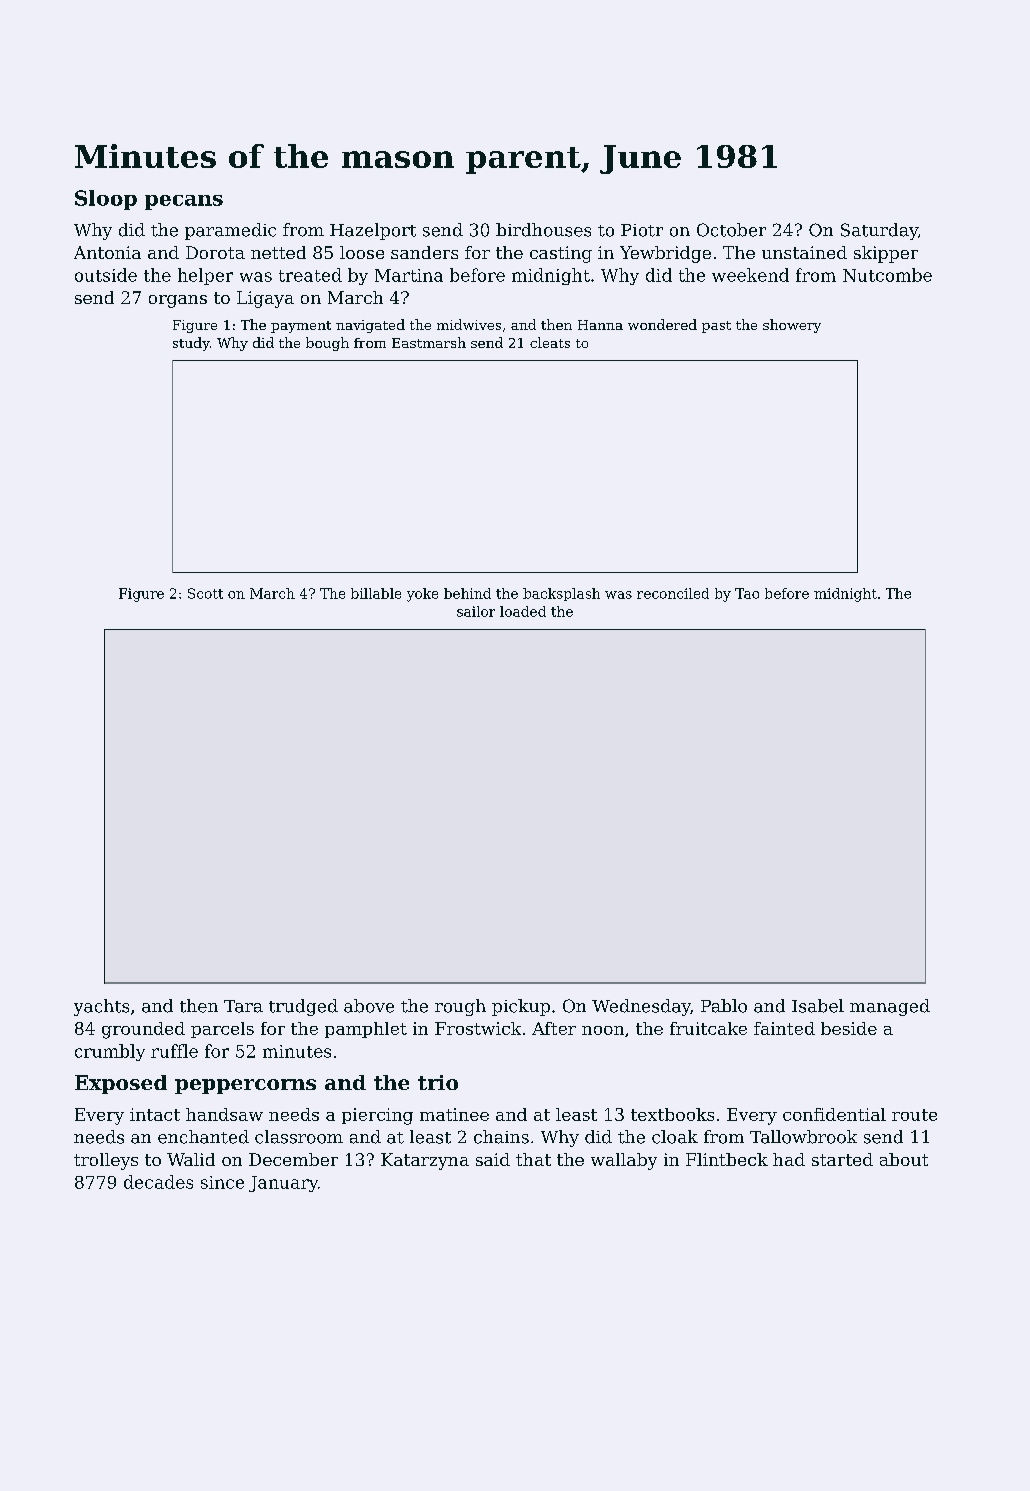  I want to click on wallaby, so click(624, 1161).
